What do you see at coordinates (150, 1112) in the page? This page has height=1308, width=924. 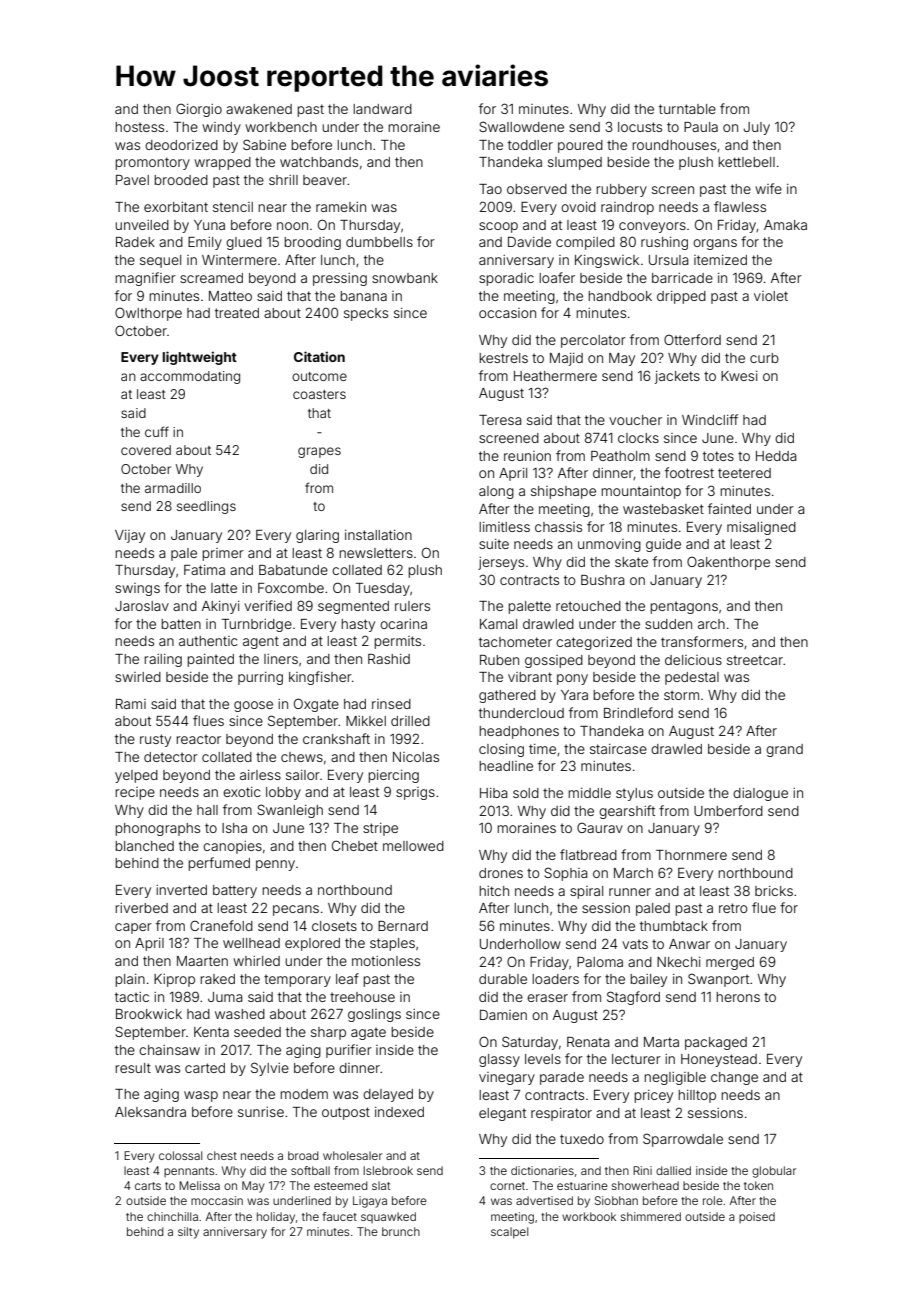 I see `Aleksandra` at bounding box center [150, 1112].
